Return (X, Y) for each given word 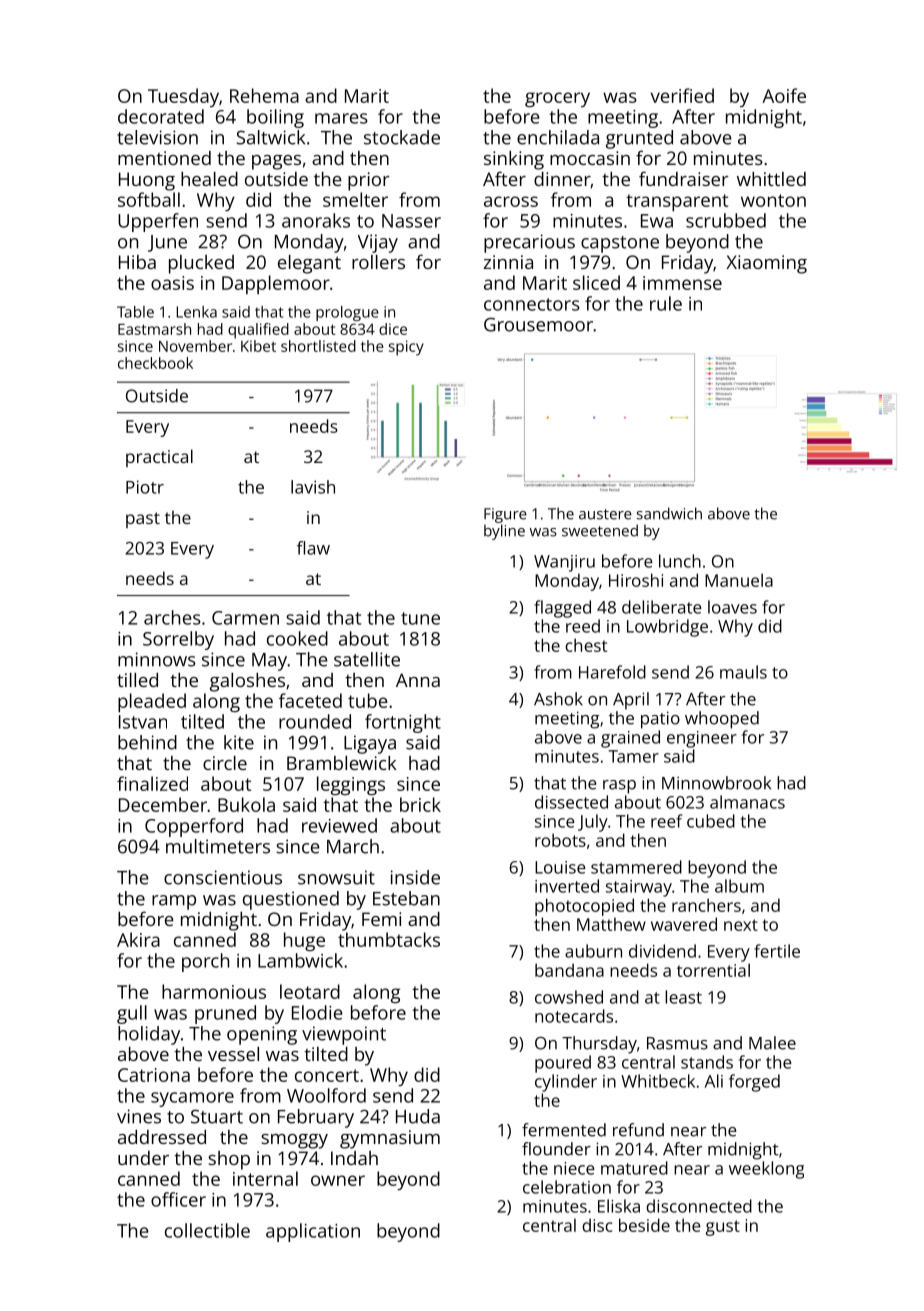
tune (420, 618)
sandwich (669, 513)
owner (338, 1180)
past (143, 520)
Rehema (264, 95)
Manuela (739, 580)
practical (159, 458)
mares (341, 118)
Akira (138, 939)
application (313, 1232)
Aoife (784, 95)
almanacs (747, 802)
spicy (406, 348)
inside (415, 877)
